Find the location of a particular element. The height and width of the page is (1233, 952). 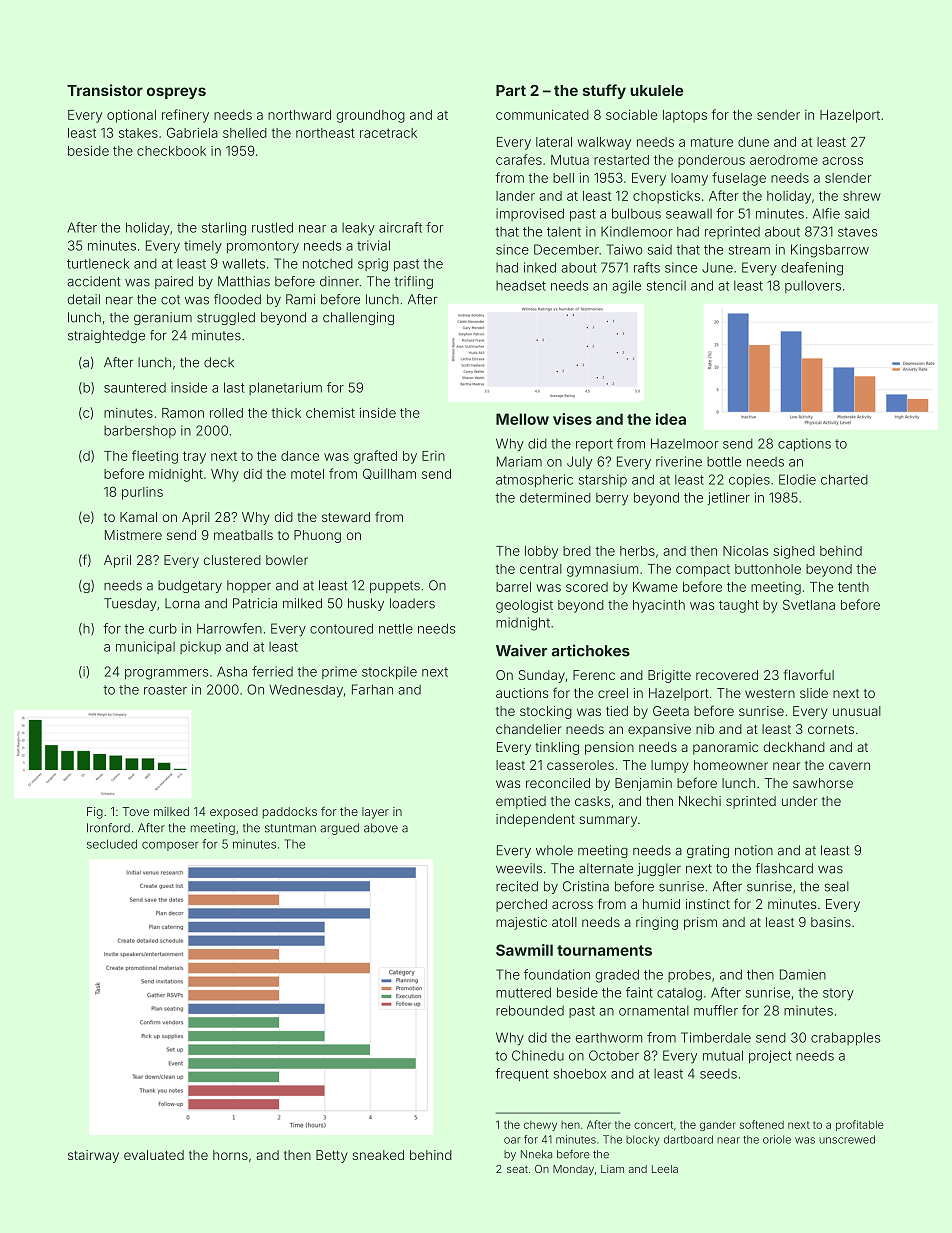

sneaked is located at coordinates (378, 1155).
